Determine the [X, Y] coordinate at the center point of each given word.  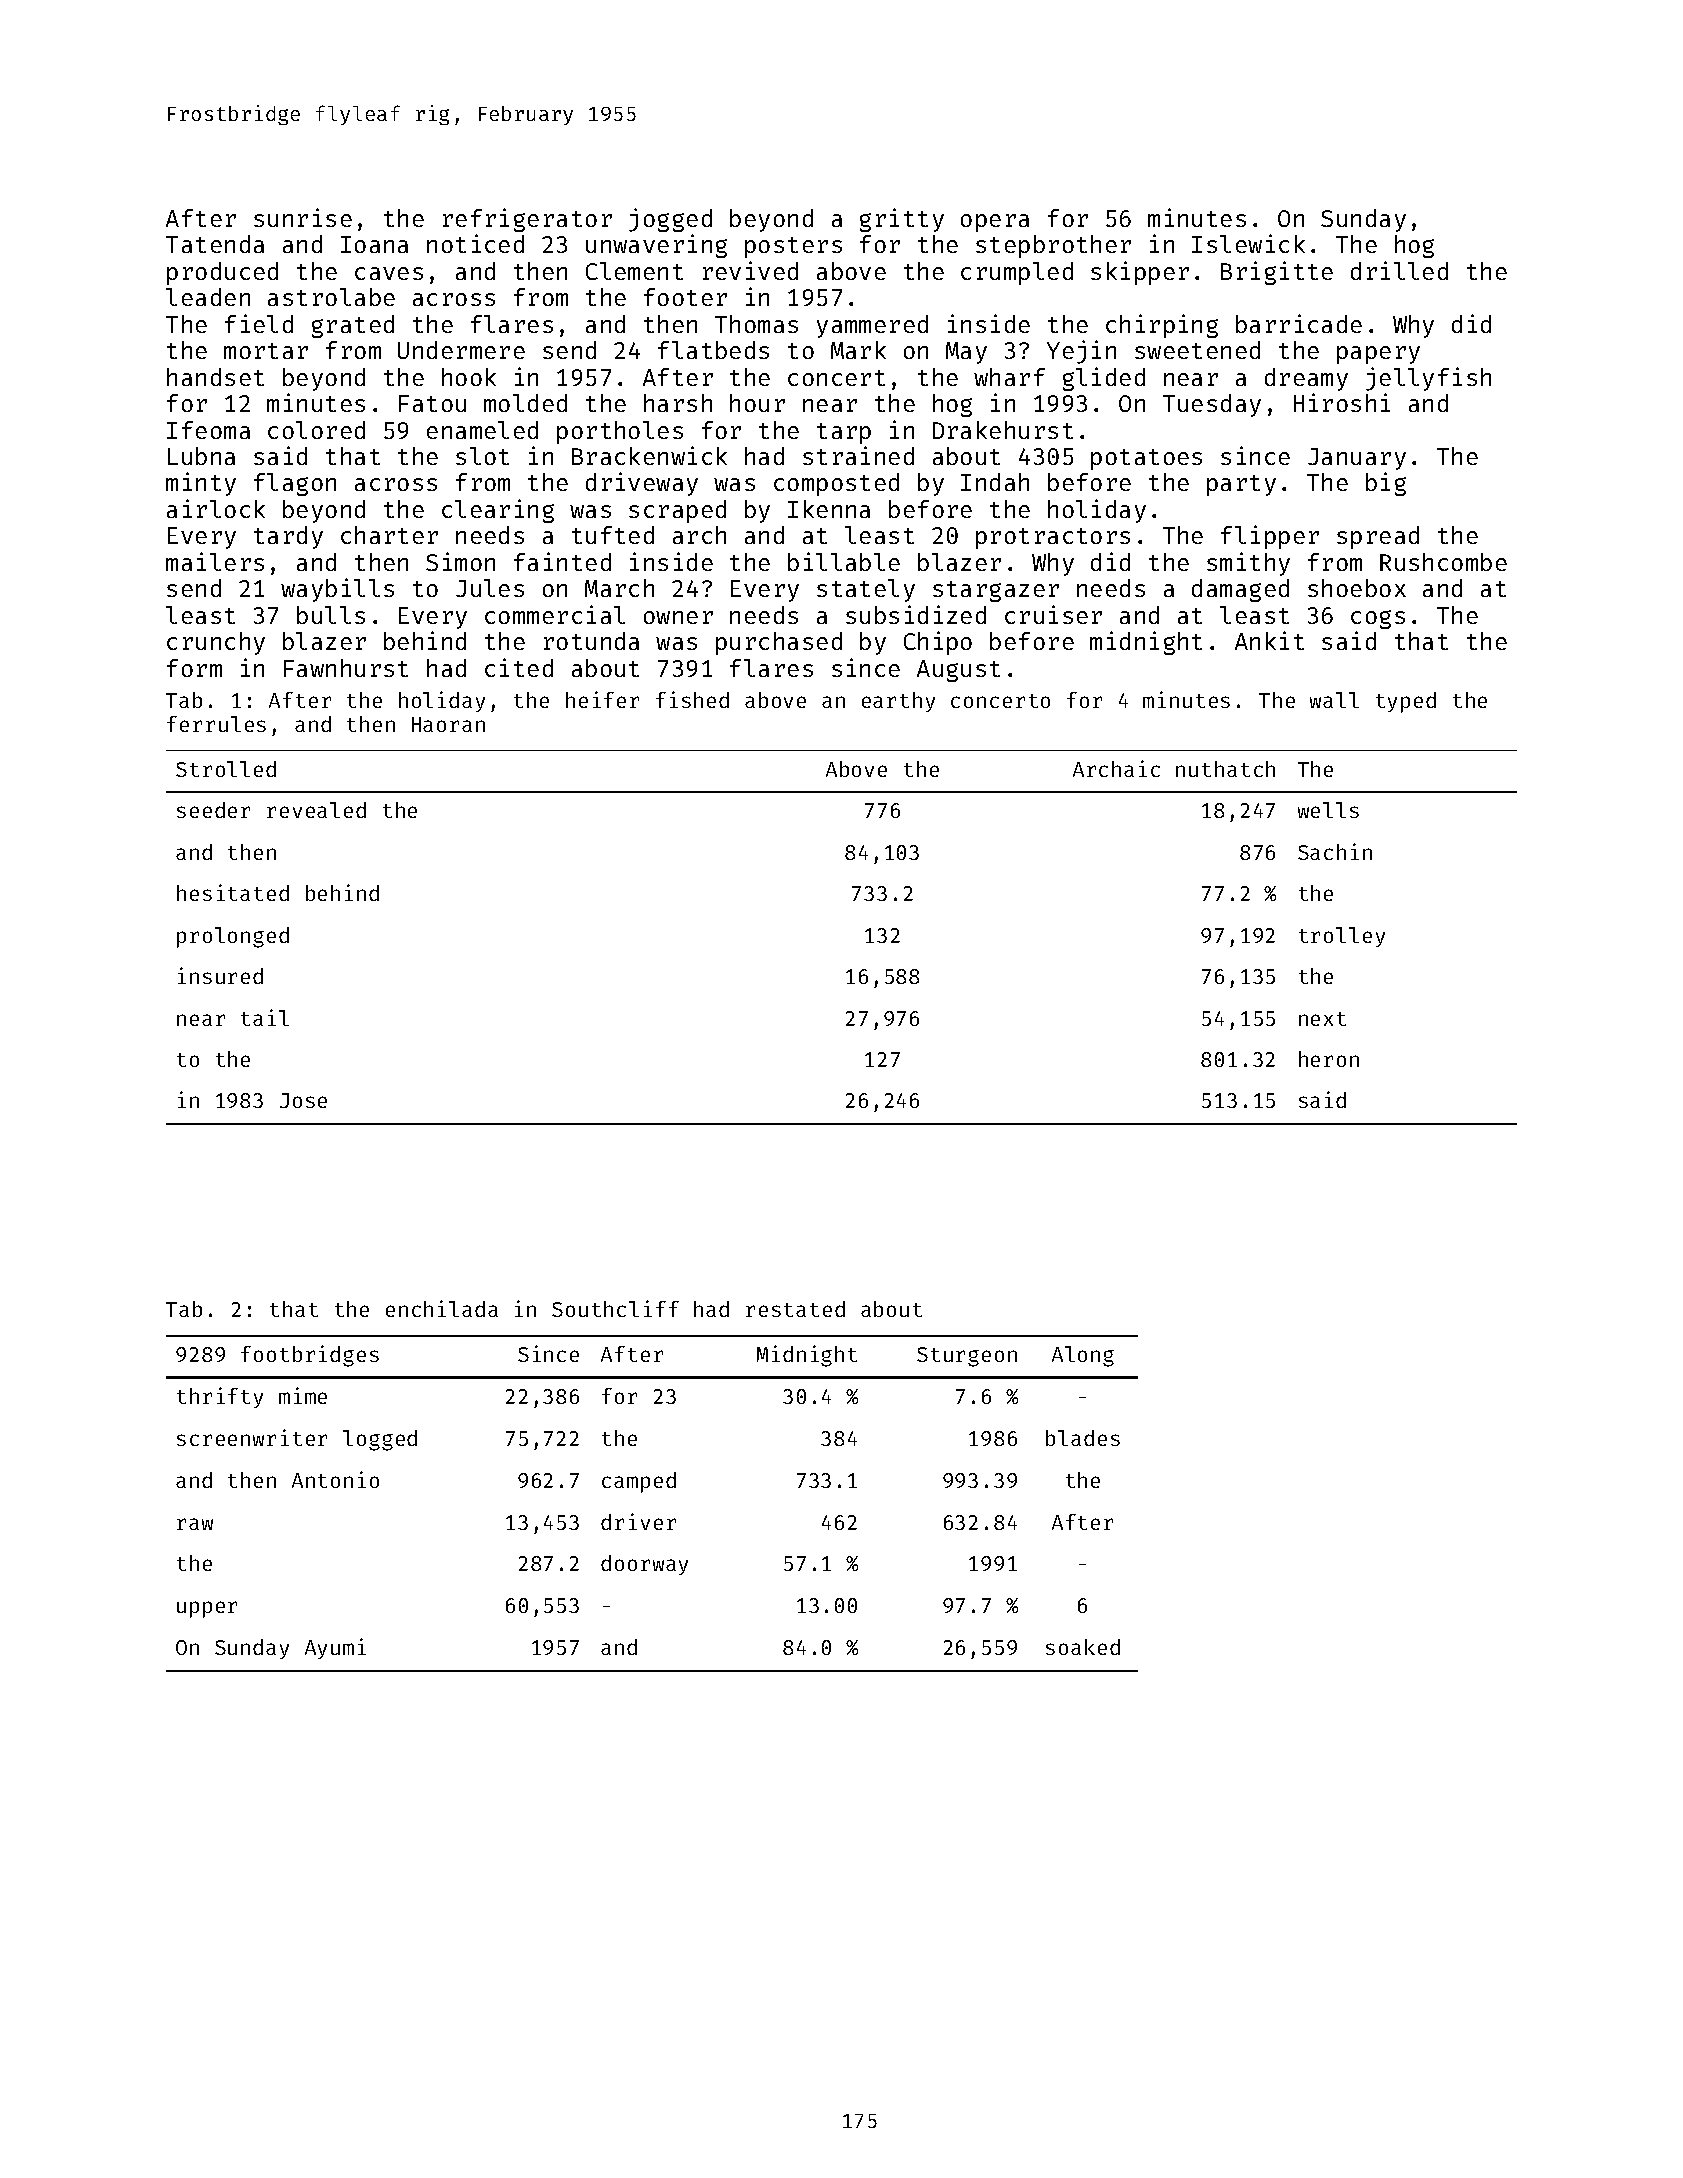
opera [995, 223]
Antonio [335, 1479]
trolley [1342, 937]
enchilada [442, 1308]
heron [1329, 1059]
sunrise [303, 217]
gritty [902, 220]
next [1322, 1019]
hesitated [233, 892]
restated [795, 1309]
